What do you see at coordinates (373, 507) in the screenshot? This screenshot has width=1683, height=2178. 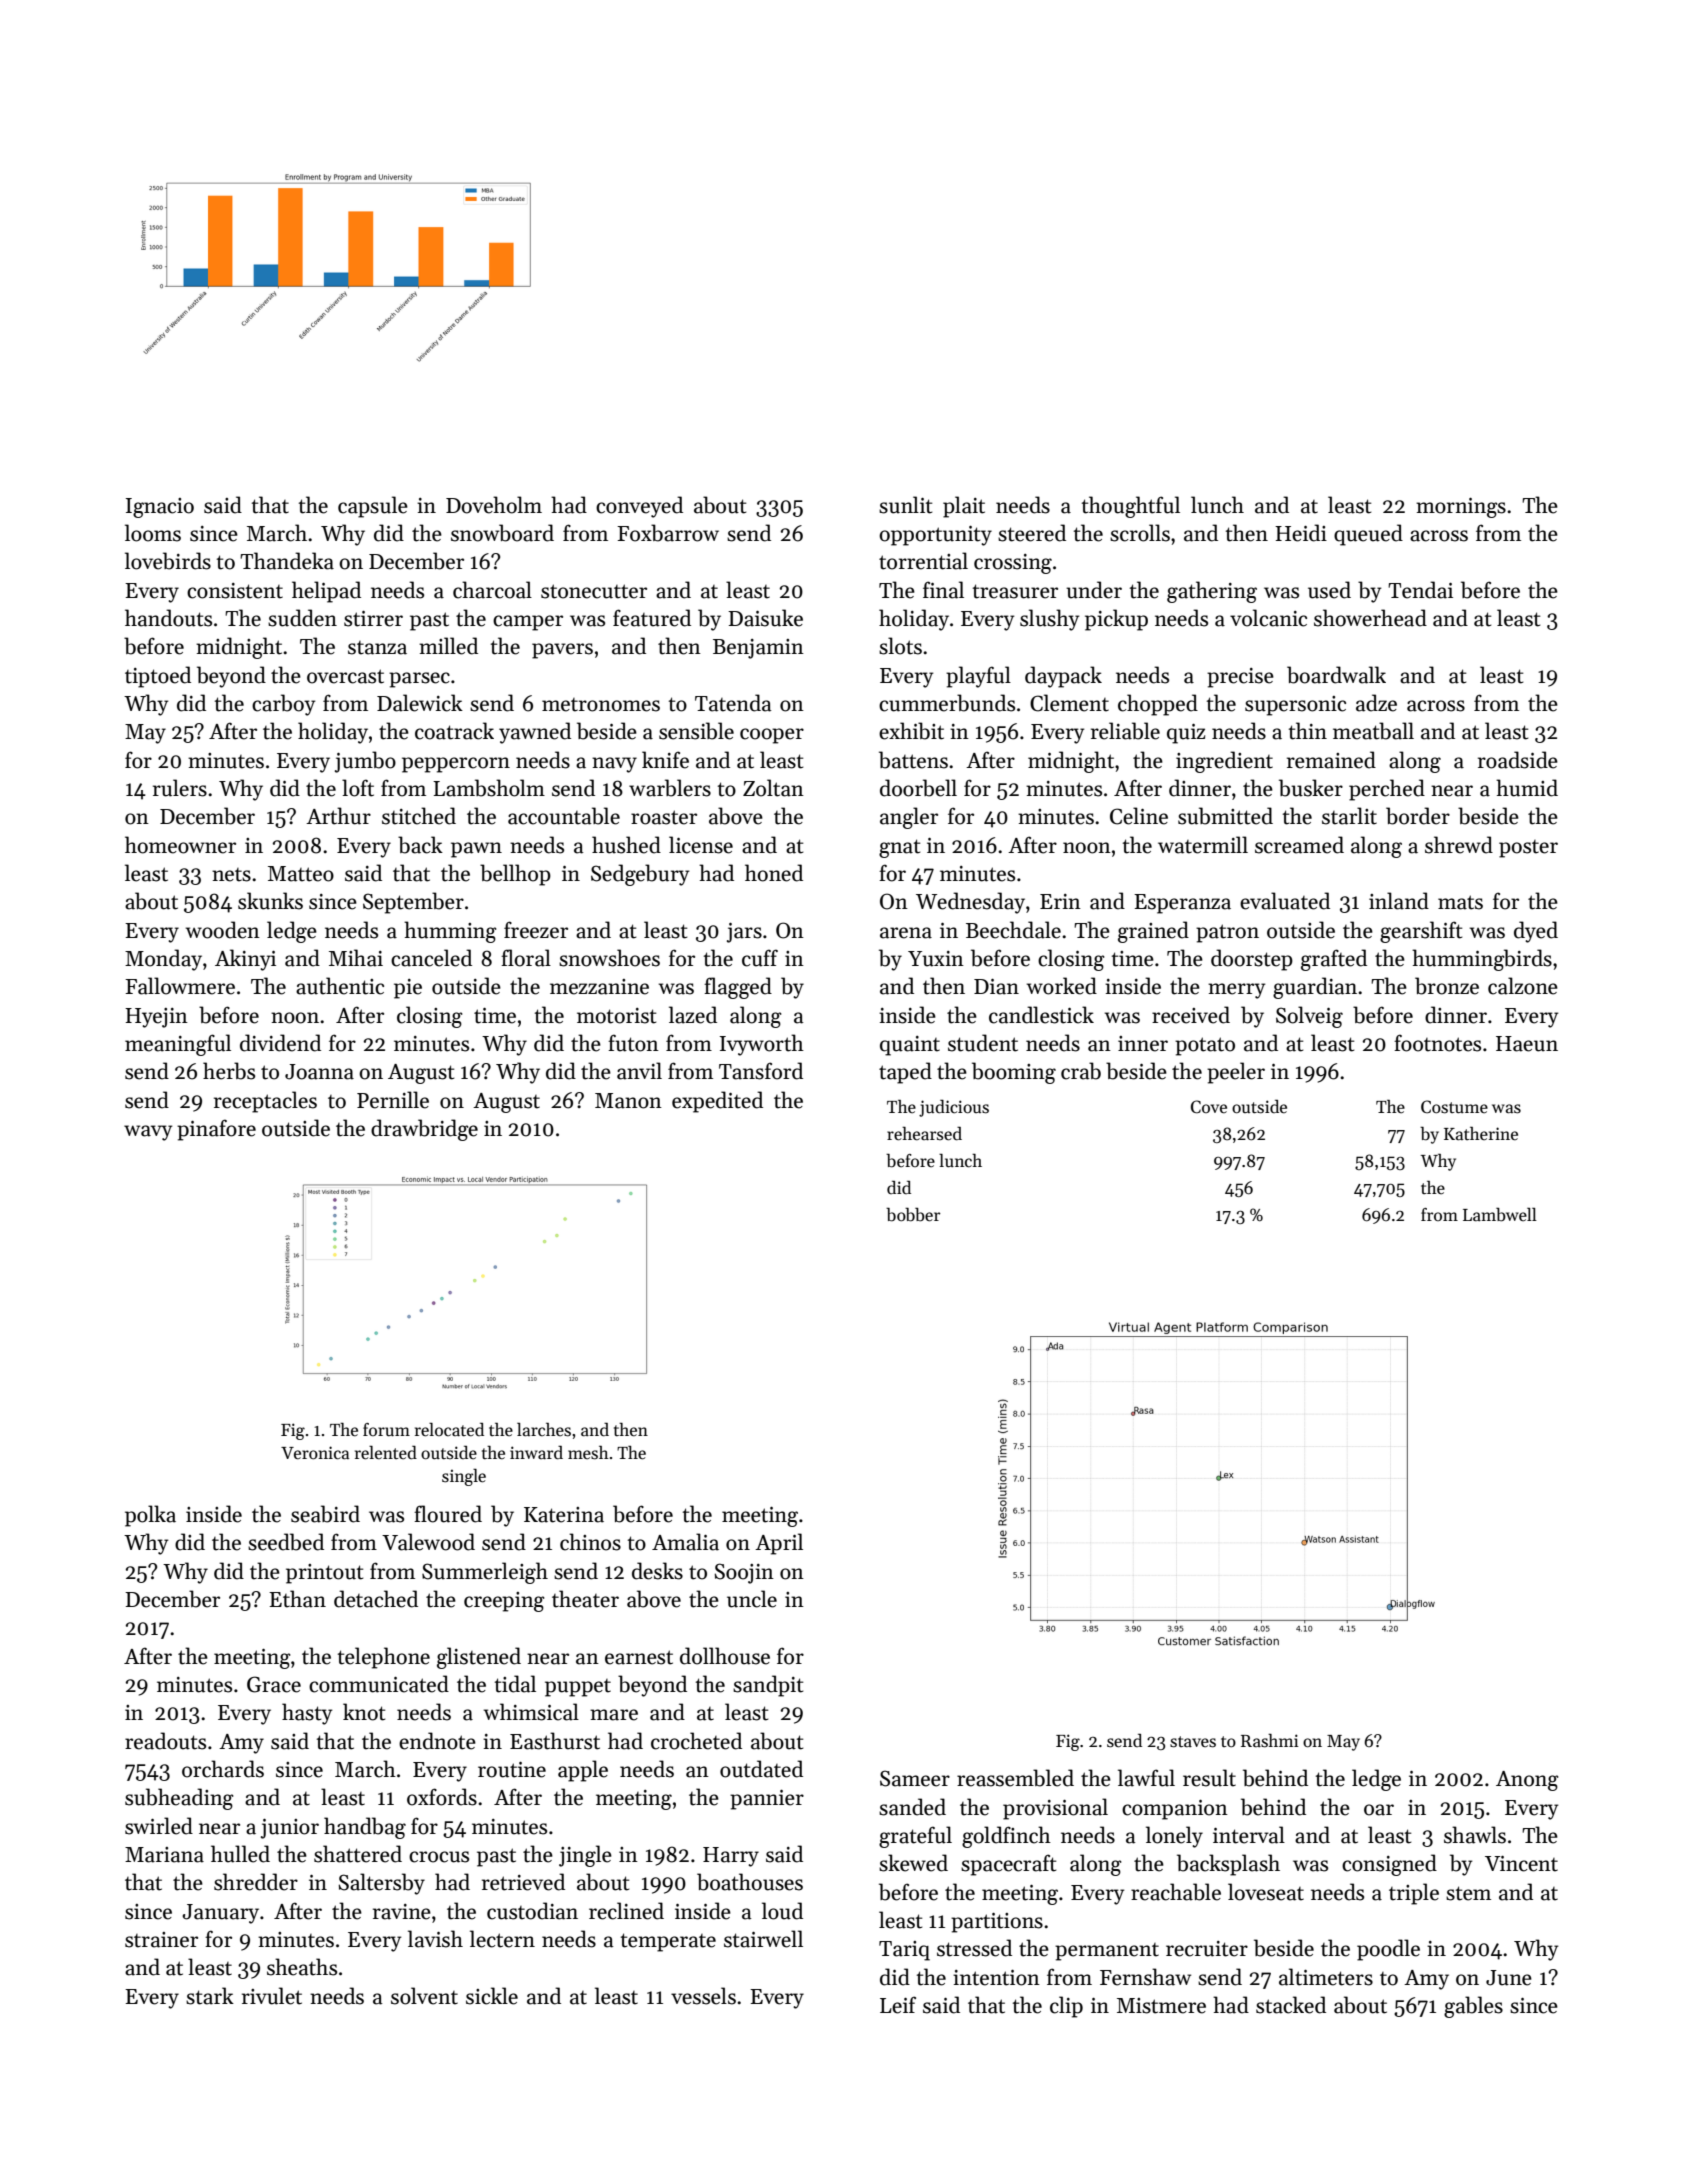 I see `capsule` at bounding box center [373, 507].
